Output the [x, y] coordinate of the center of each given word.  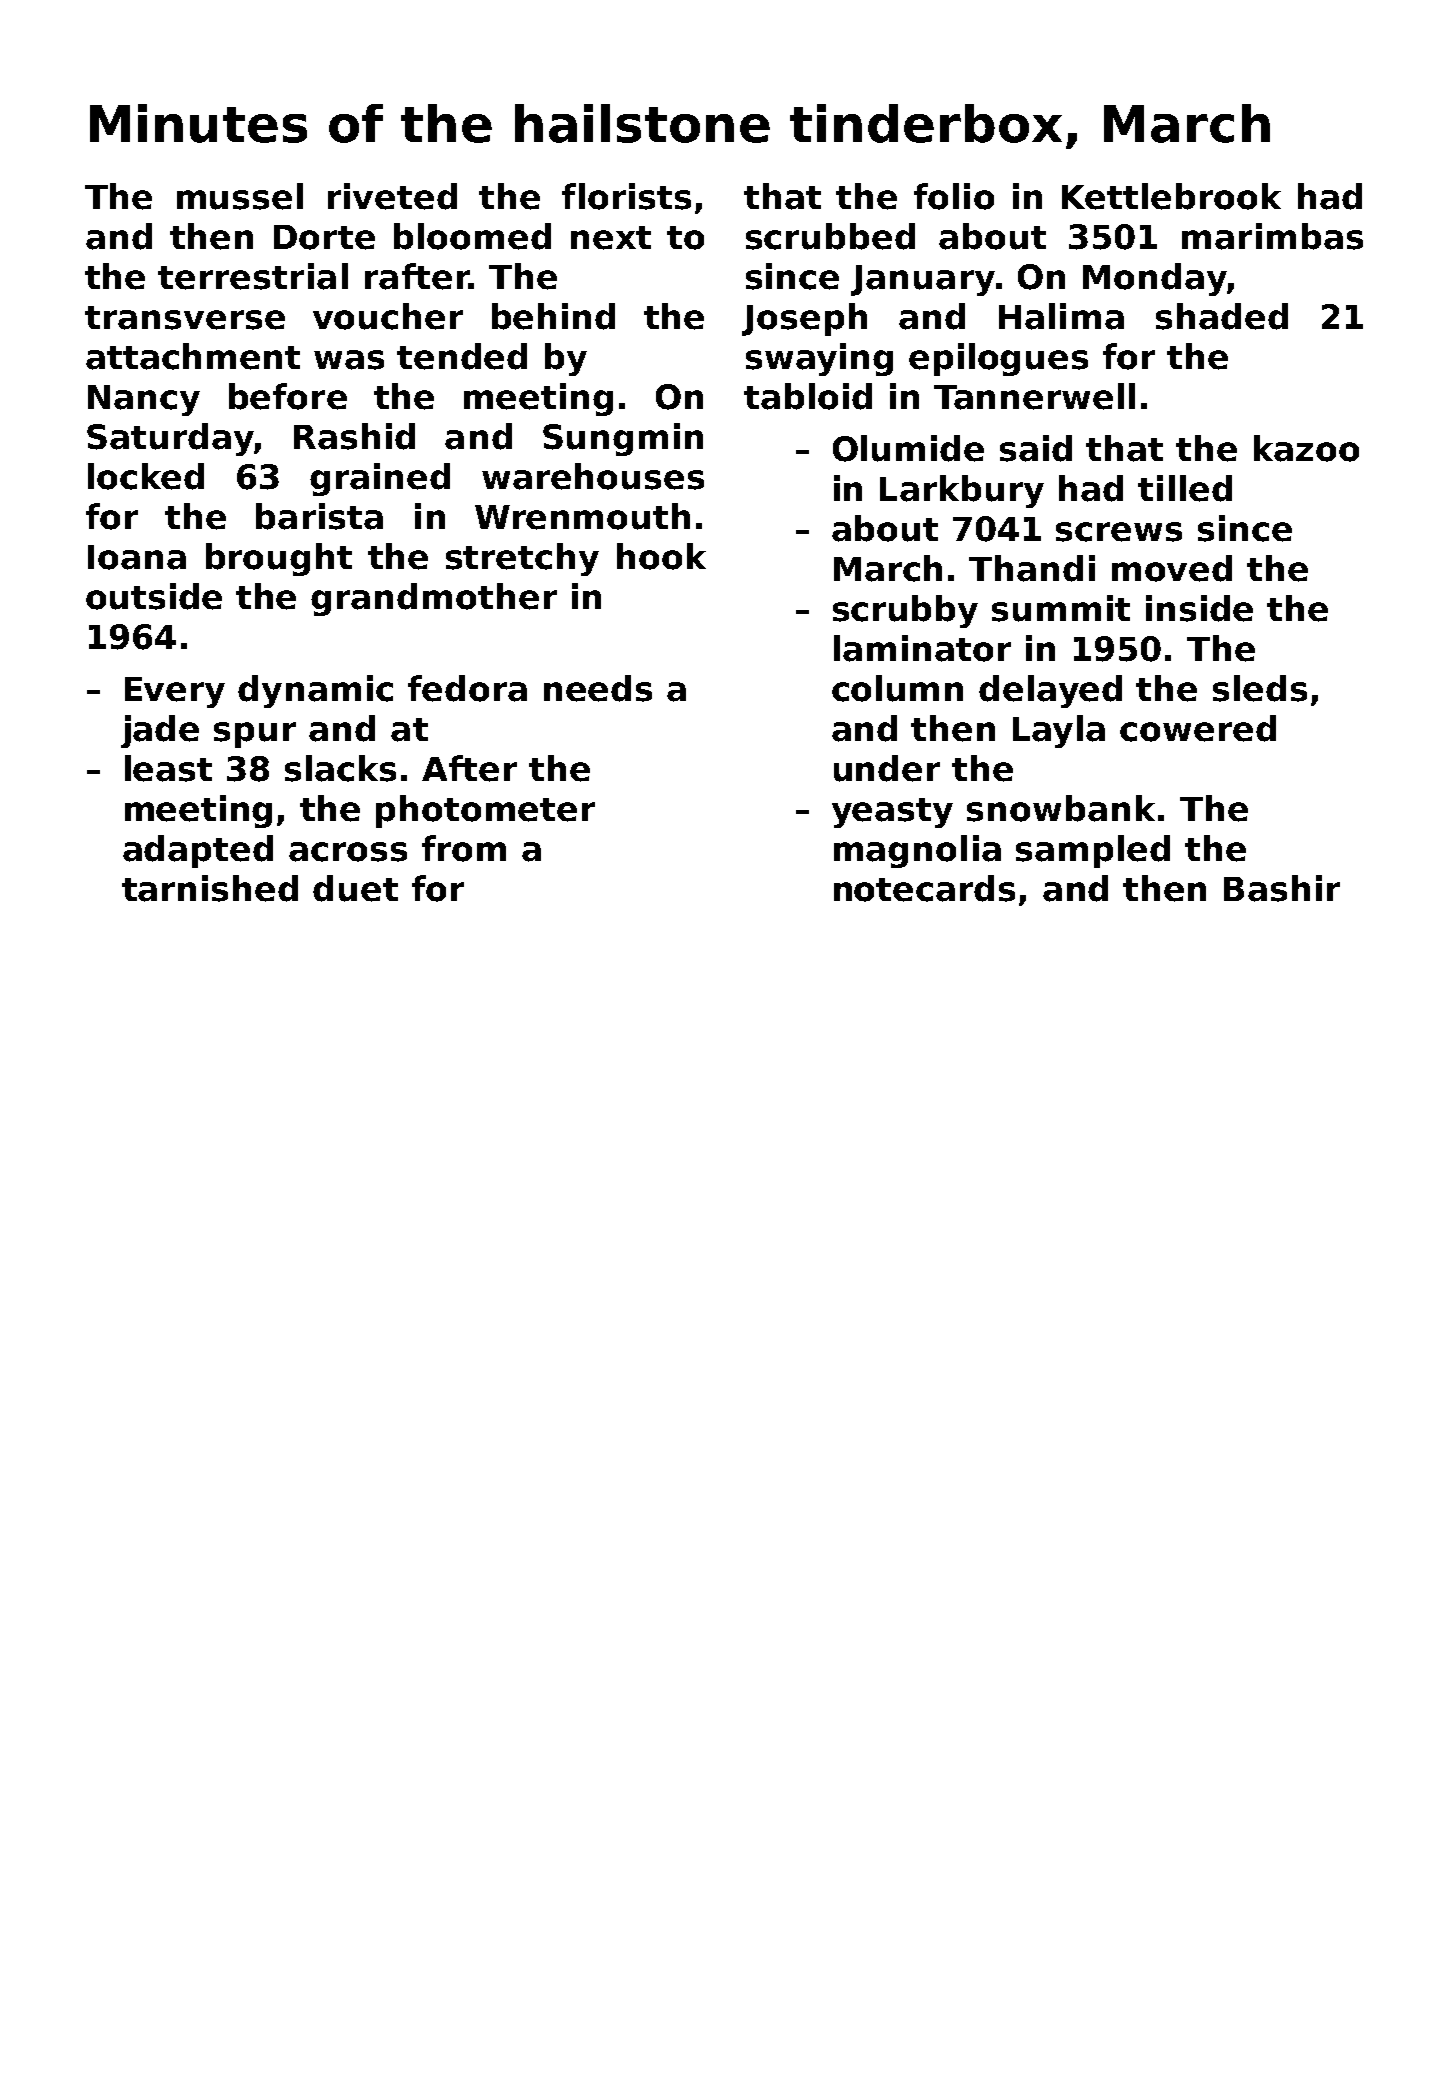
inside [1199, 608]
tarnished [210, 888]
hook [661, 556]
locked [146, 476]
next [611, 238]
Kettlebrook [1171, 196]
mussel [240, 196]
